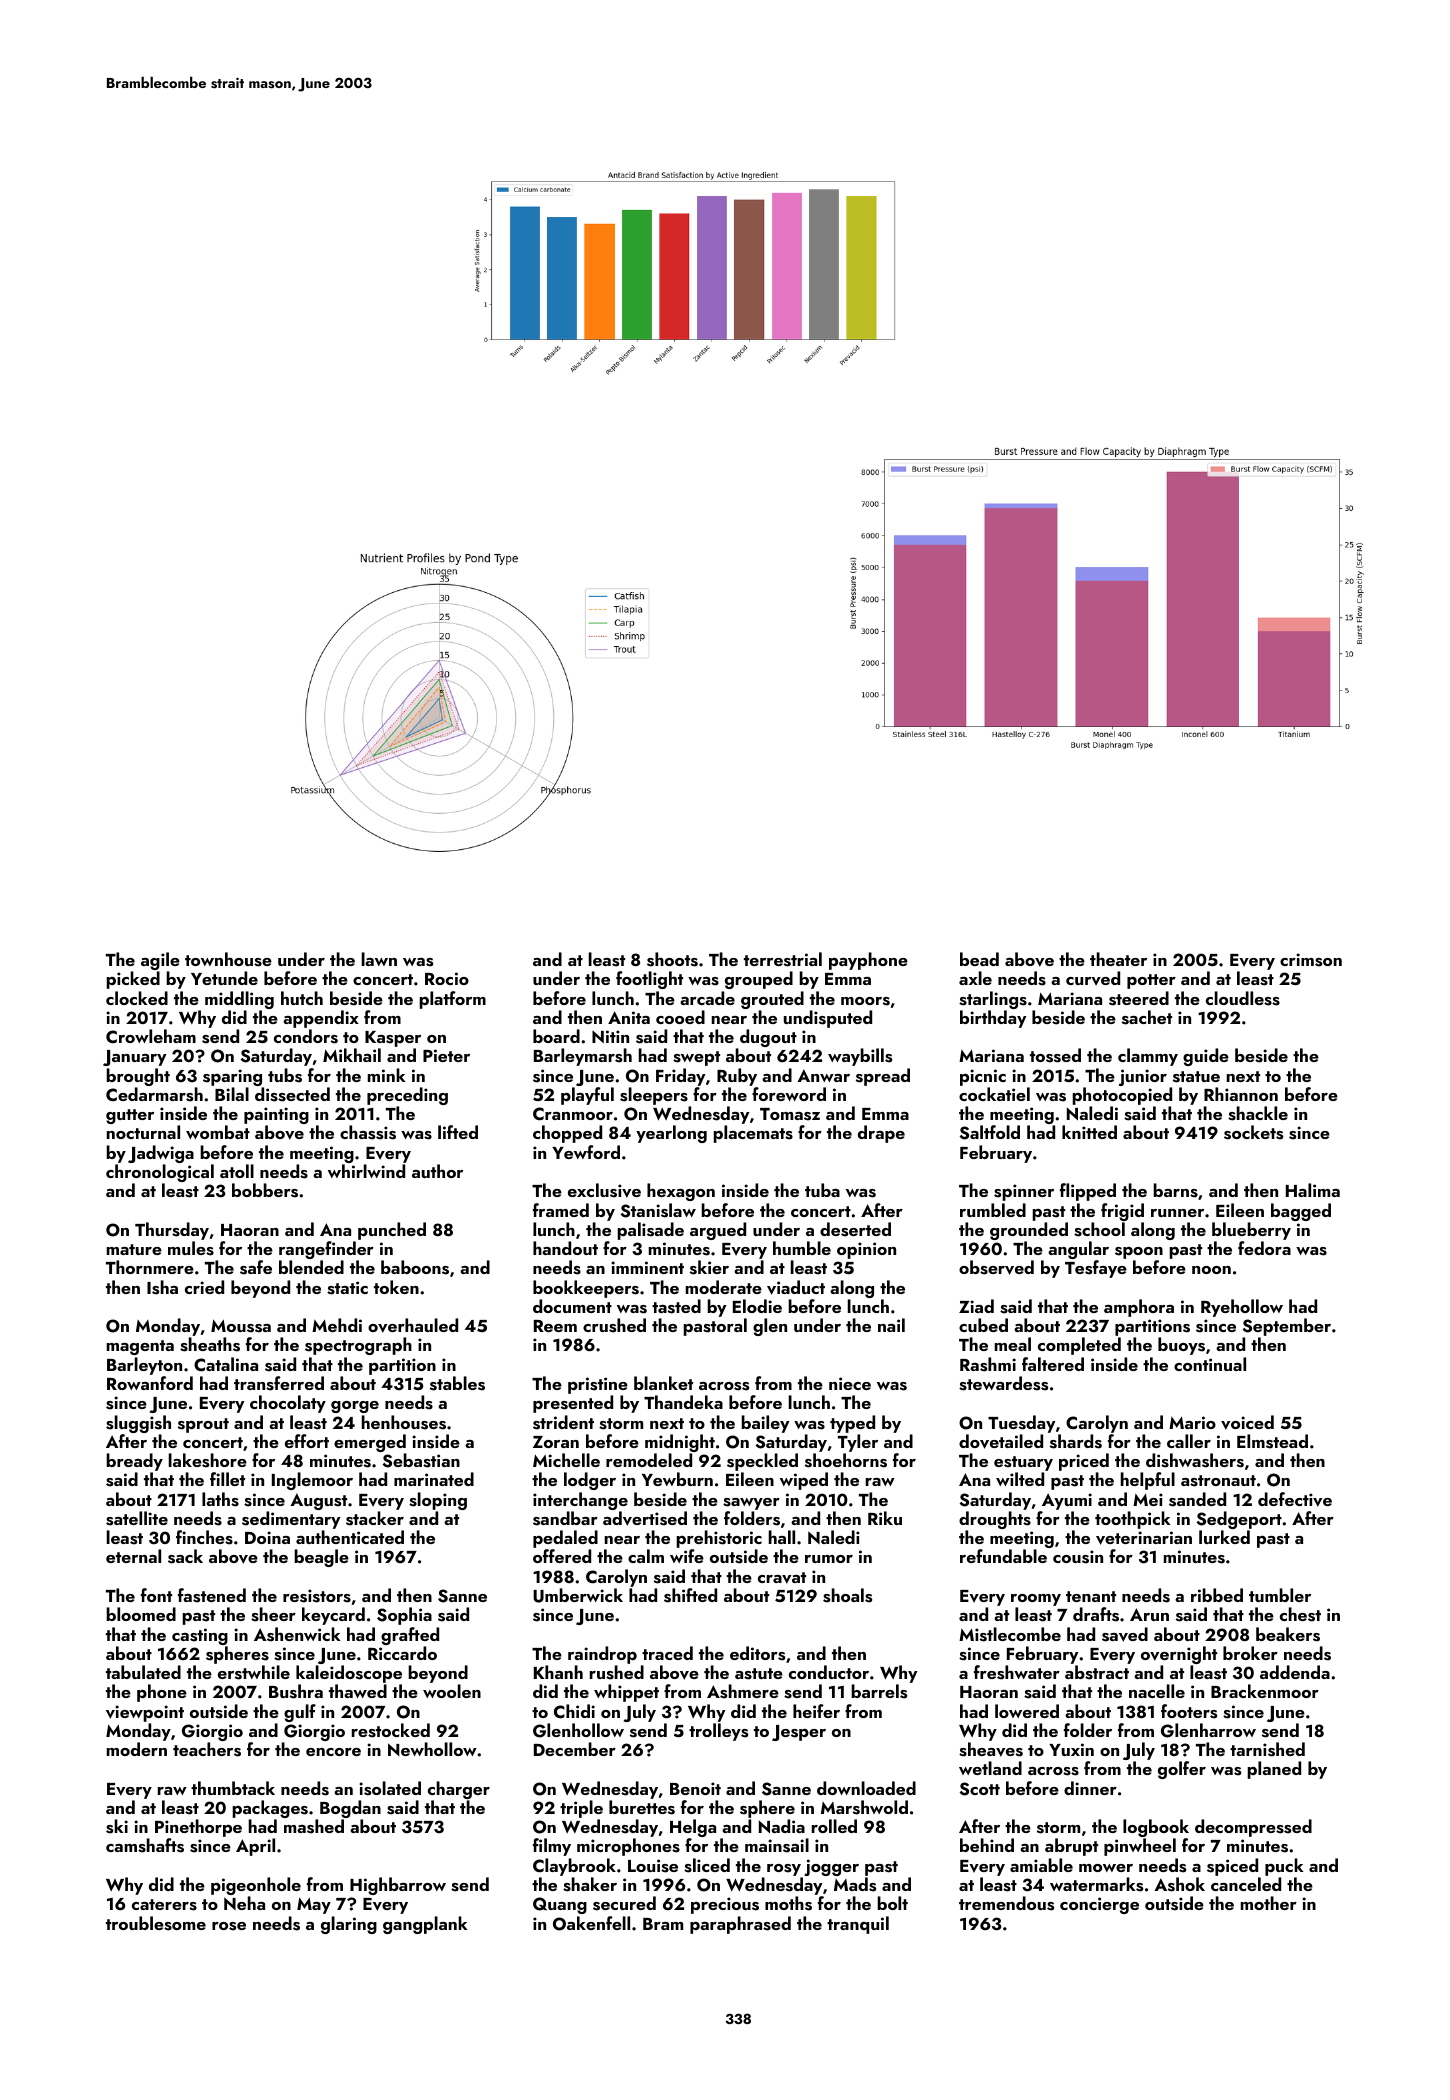 This page has width=1450, height=2100. What do you see at coordinates (1250, 1653) in the page?
I see `broker` at bounding box center [1250, 1653].
